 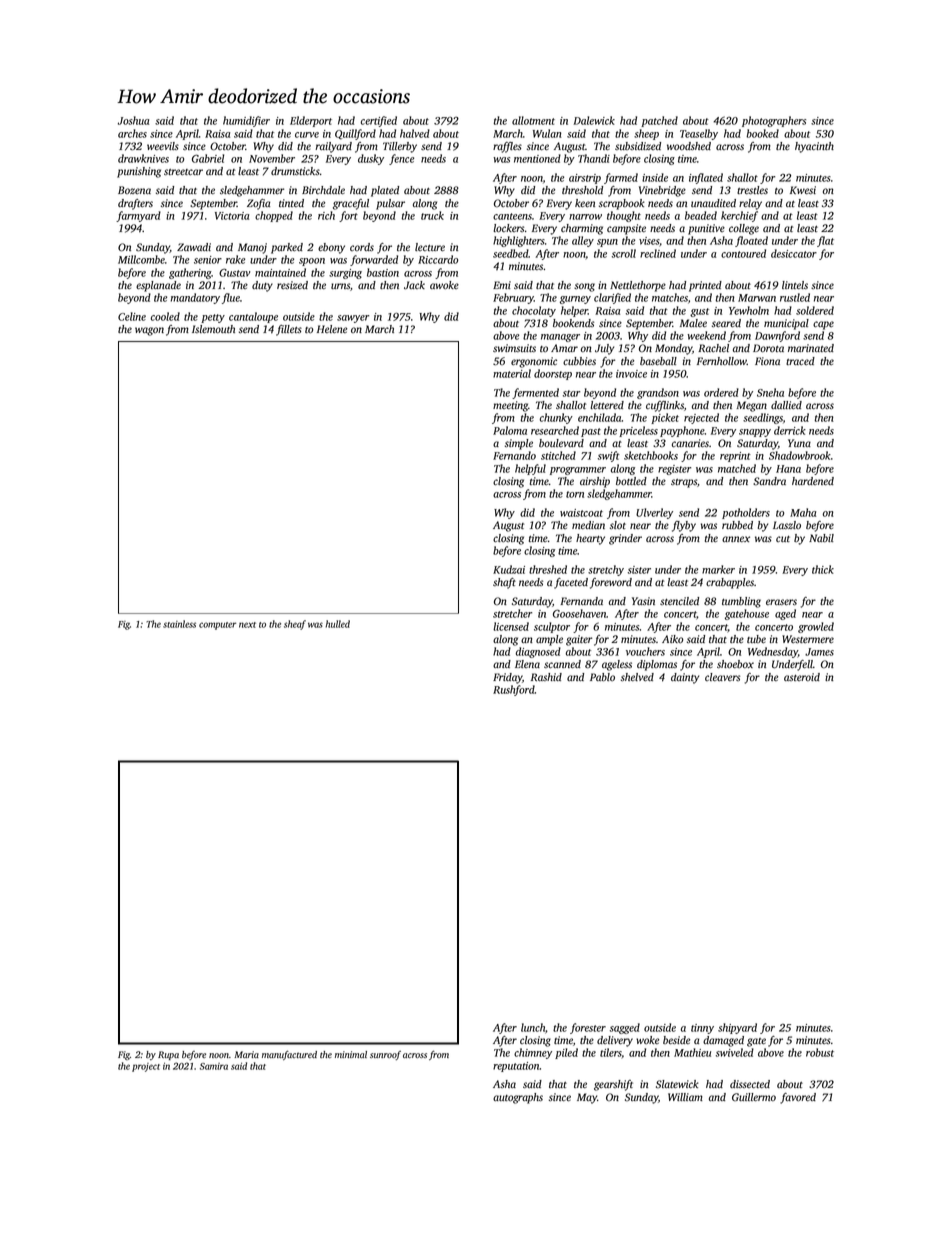 What do you see at coordinates (514, 690) in the page?
I see `Rushford` at bounding box center [514, 690].
